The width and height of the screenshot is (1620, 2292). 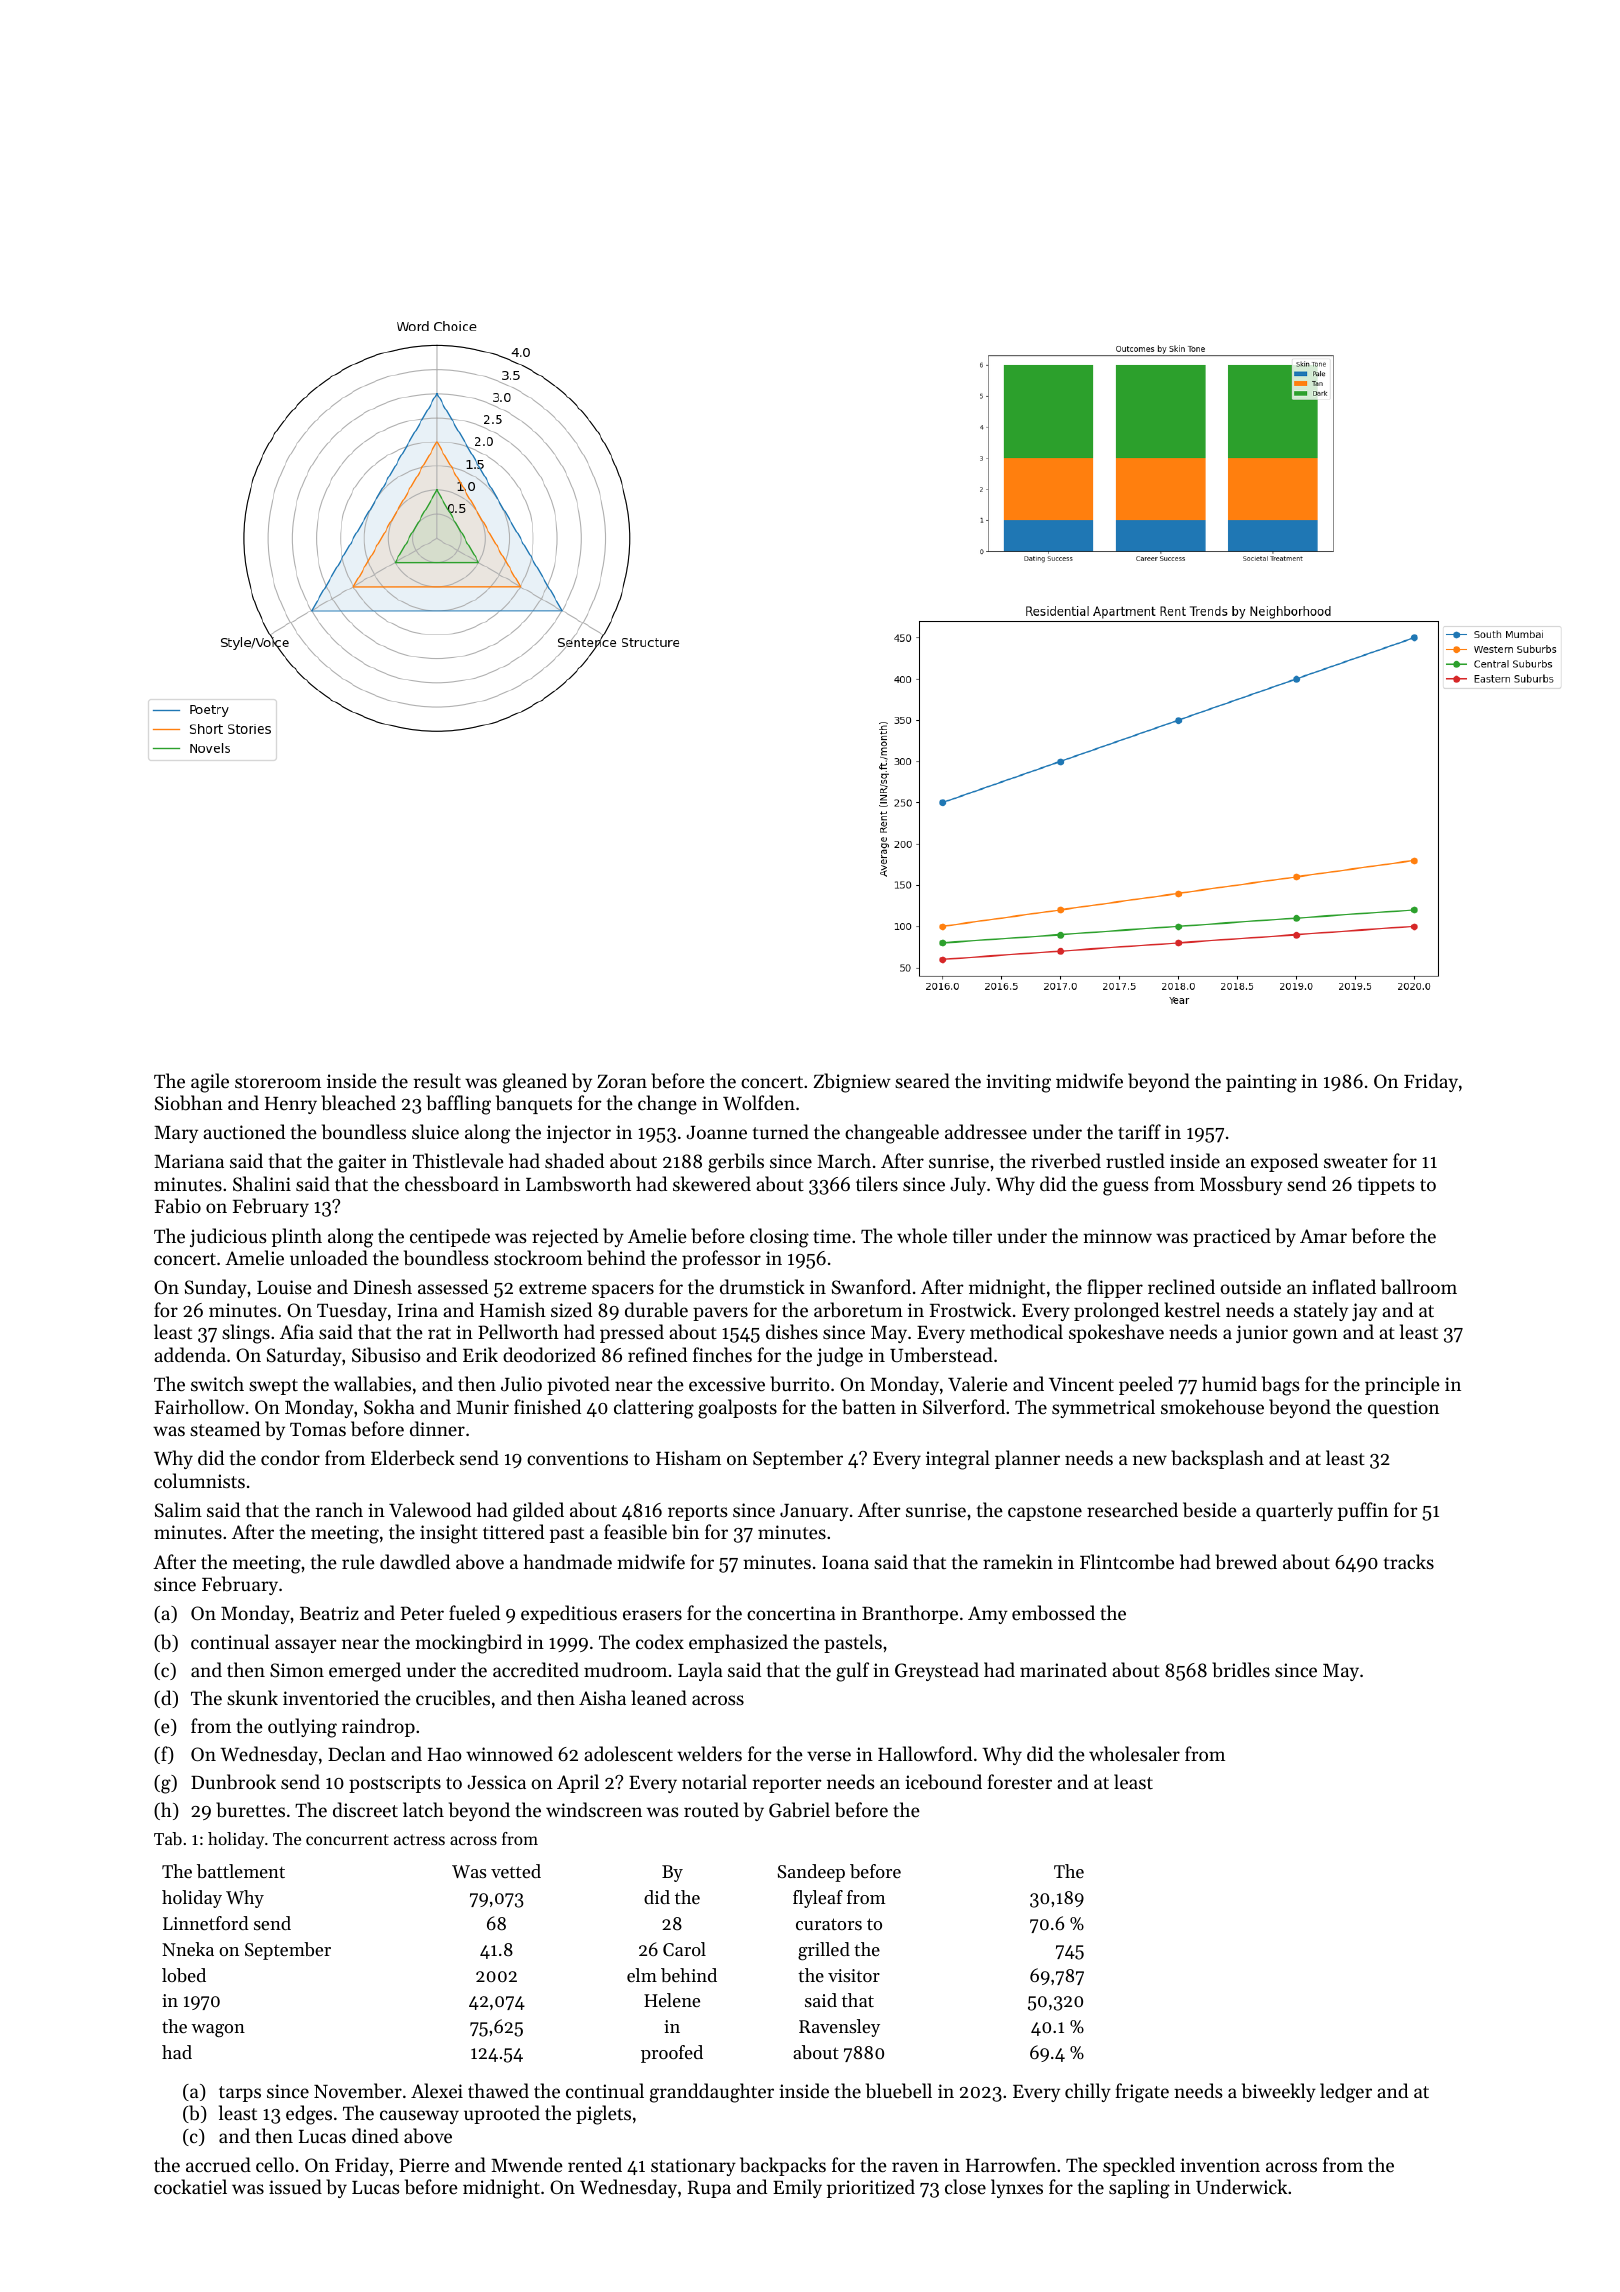 I want to click on Amar, so click(x=1323, y=1236).
